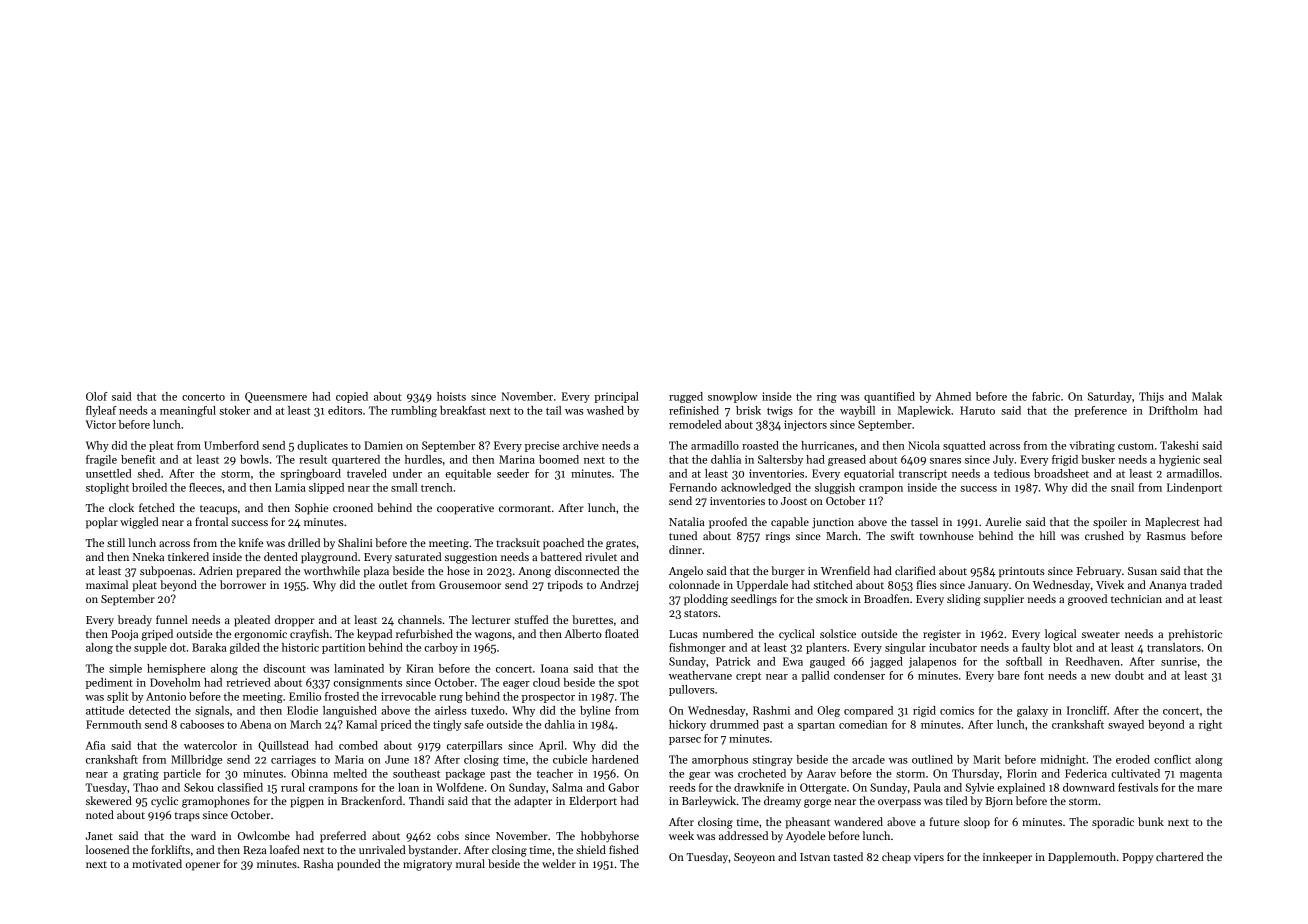  Describe the element at coordinates (1110, 584) in the document. I see `Vivek` at that location.
